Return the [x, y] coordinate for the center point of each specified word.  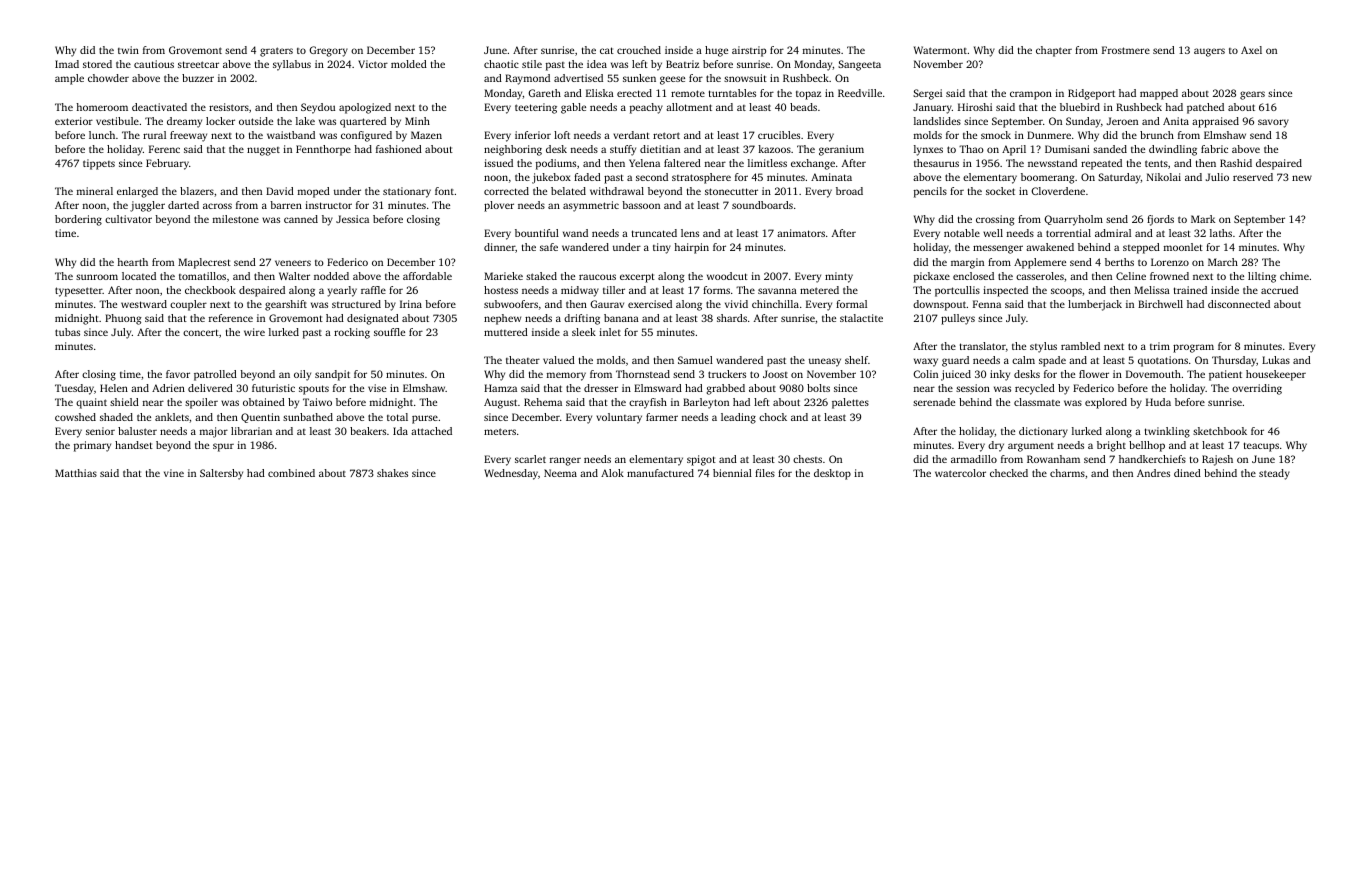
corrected [506, 191]
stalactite [861, 318]
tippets [99, 164]
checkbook [210, 290]
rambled [1080, 346]
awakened [1050, 247]
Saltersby [221, 474]
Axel [1251, 50]
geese [672, 80]
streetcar [198, 64]
